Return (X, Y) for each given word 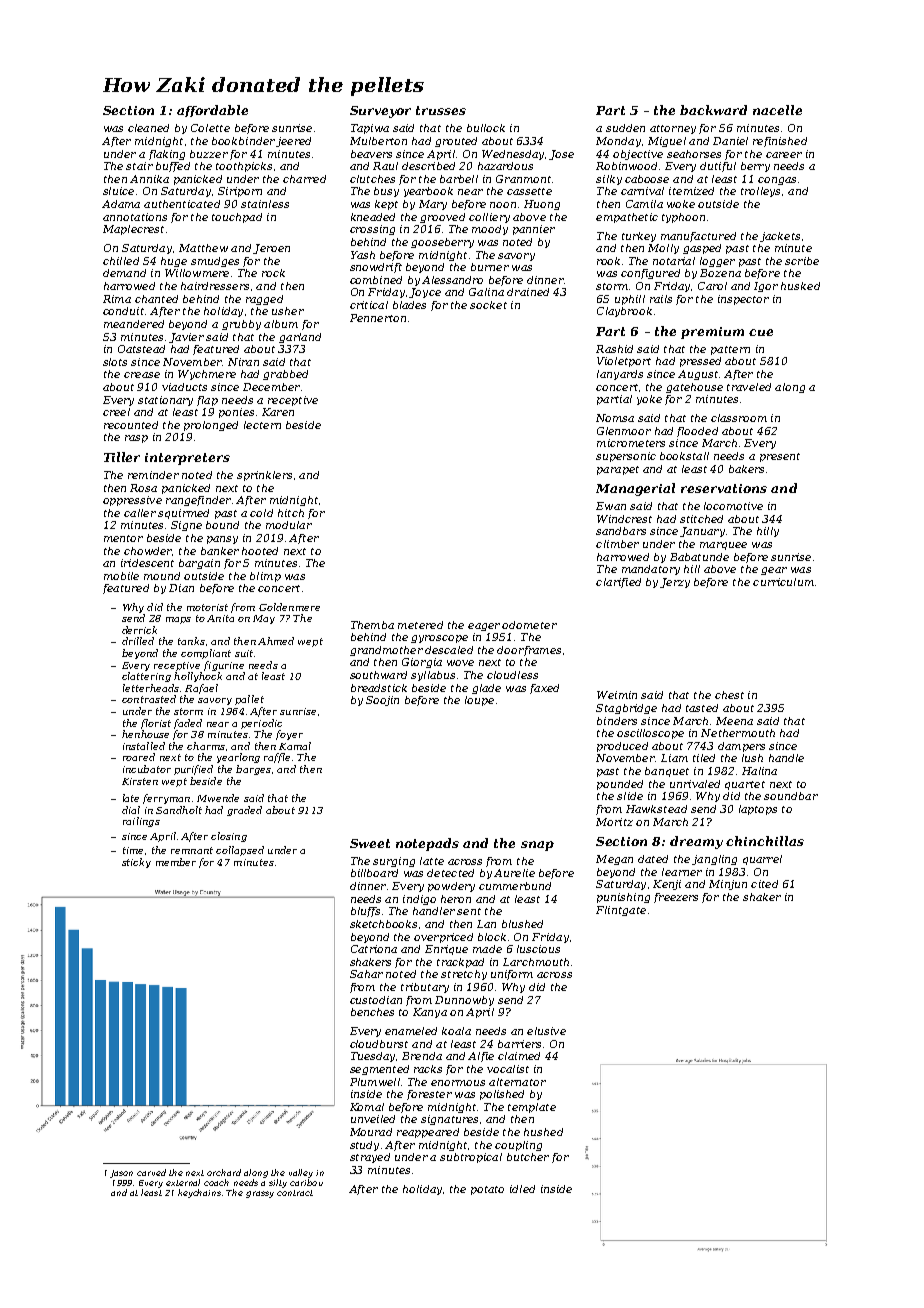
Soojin (382, 701)
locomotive (733, 506)
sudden (625, 128)
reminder (153, 475)
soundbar (791, 796)
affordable (212, 111)
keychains (199, 1193)
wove (460, 663)
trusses (441, 110)
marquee (723, 546)
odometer (529, 625)
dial (131, 810)
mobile (121, 576)
